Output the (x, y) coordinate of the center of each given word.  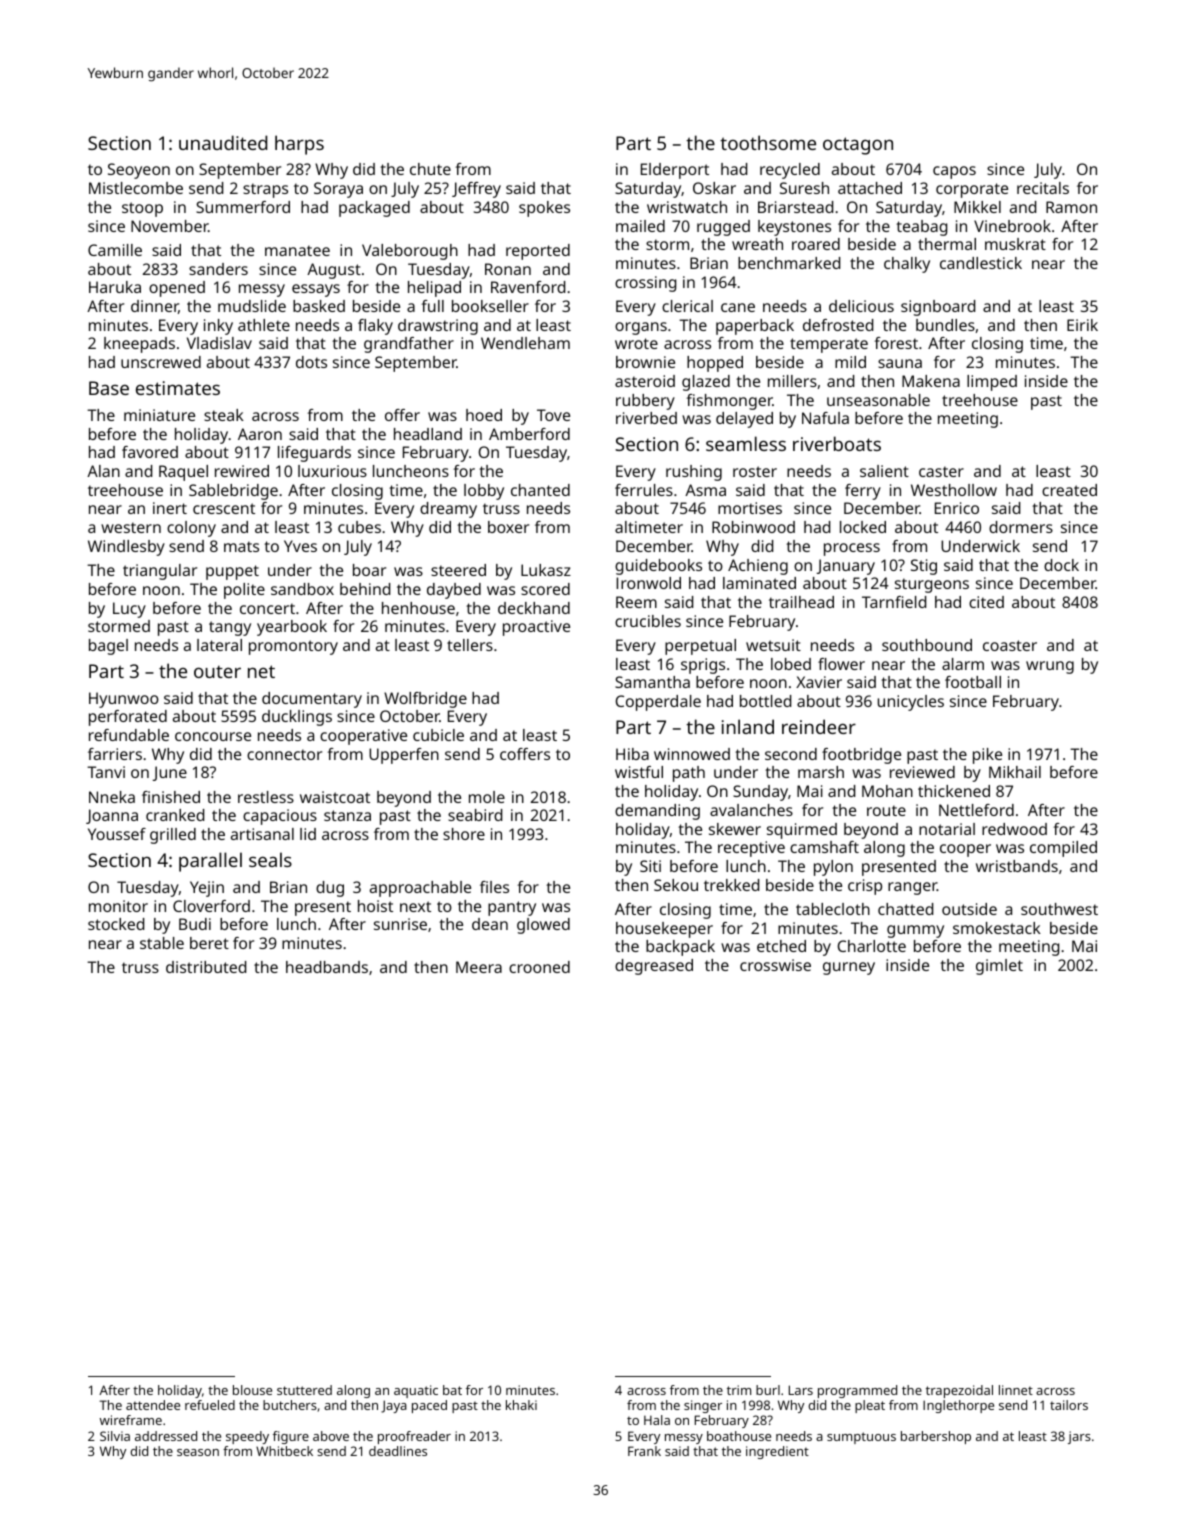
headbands (327, 967)
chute (430, 169)
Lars (801, 1390)
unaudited (223, 142)
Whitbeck (284, 1451)
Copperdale (658, 703)
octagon (858, 146)
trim (739, 1390)
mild (850, 362)
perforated (128, 718)
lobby (484, 492)
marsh (821, 772)
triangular (160, 572)
